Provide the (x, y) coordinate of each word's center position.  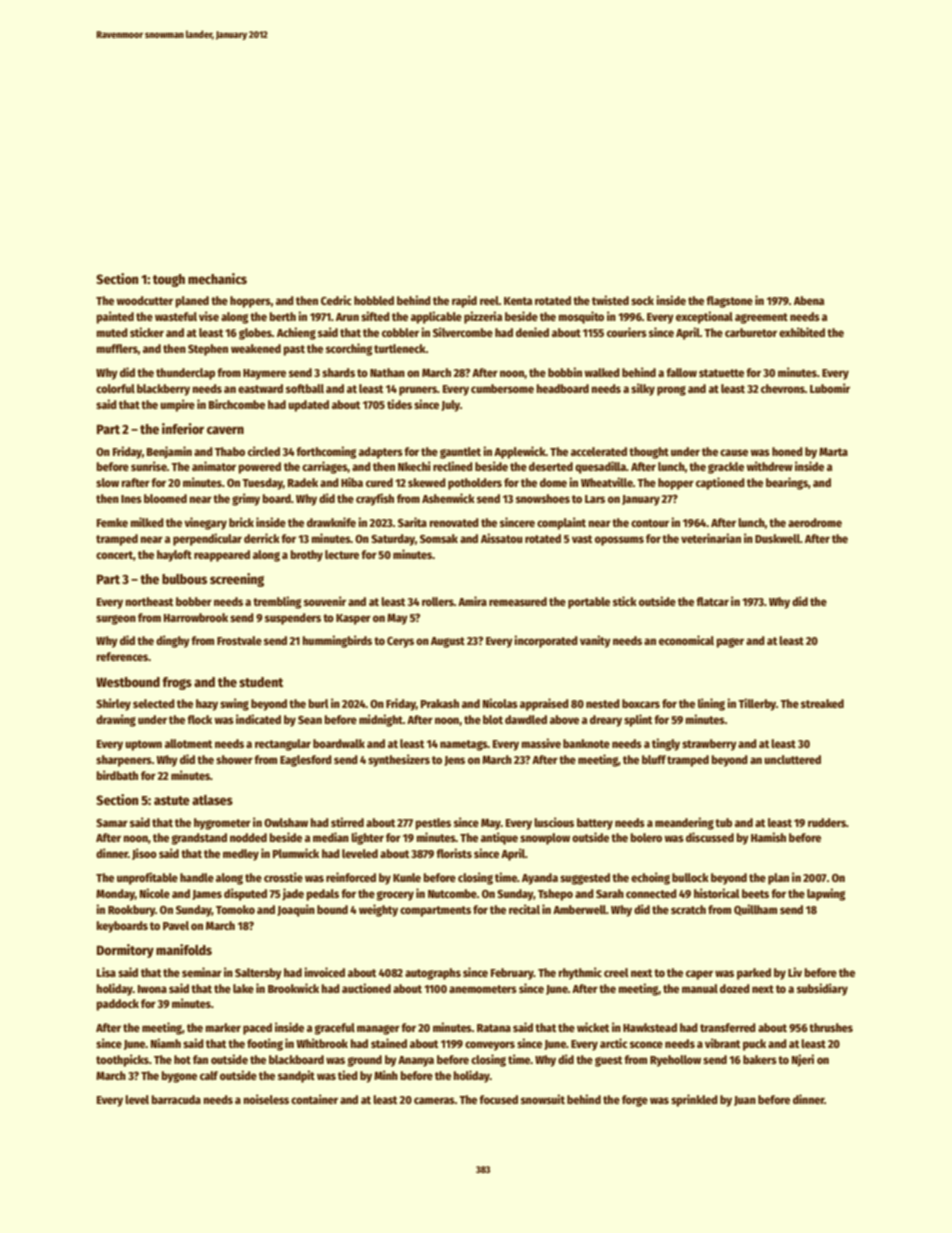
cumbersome (502, 388)
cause (734, 452)
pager (730, 643)
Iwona (152, 989)
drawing (116, 720)
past (294, 350)
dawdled (526, 719)
